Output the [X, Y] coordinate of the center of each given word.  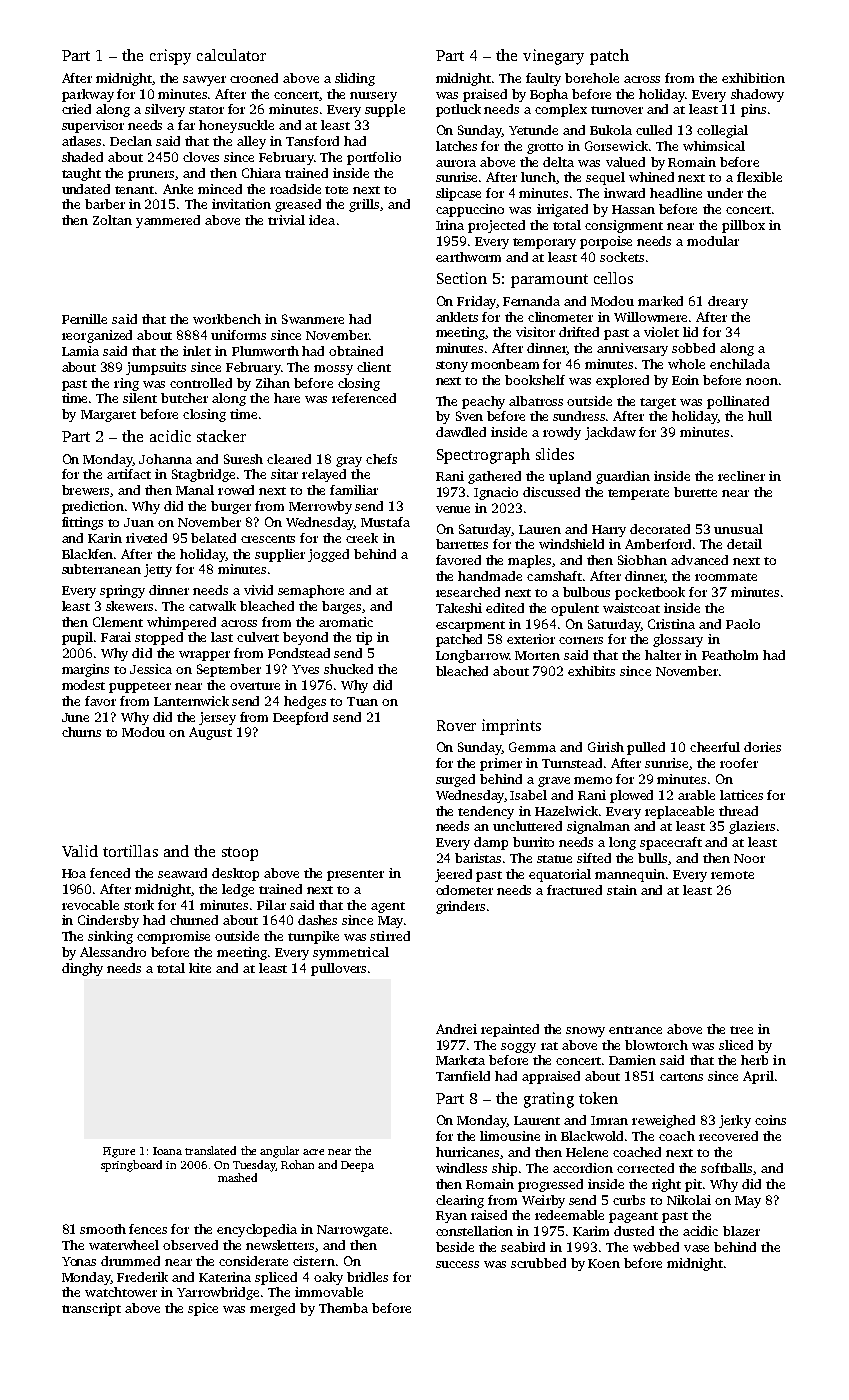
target [658, 403]
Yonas [79, 1261]
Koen [604, 1263]
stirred [390, 936]
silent [140, 398]
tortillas [130, 851]
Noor [749, 858]
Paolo [743, 624]
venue [453, 509]
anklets [457, 317]
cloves [201, 157]
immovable [329, 1292]
